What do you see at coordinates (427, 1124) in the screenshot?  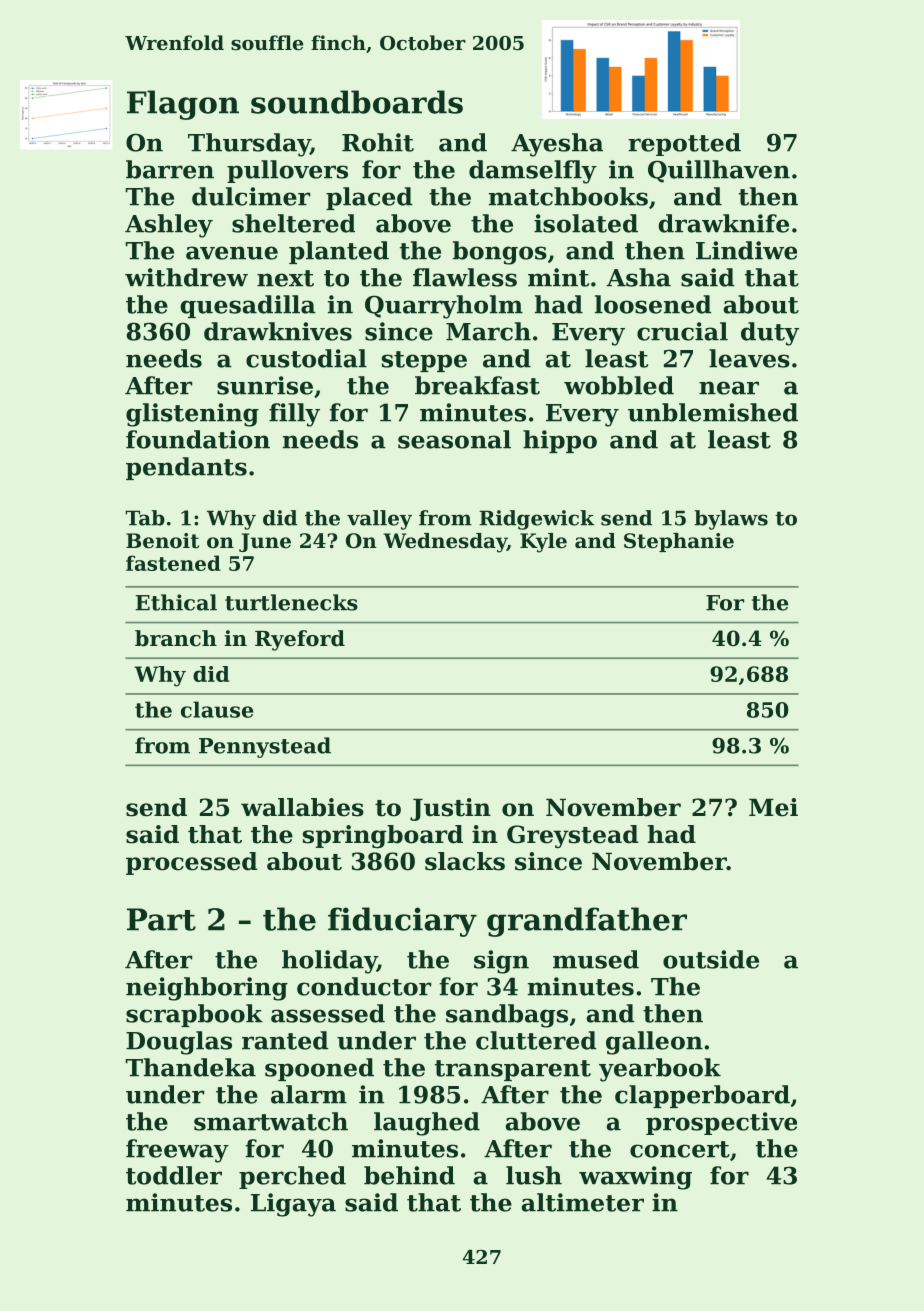 I see `laughed` at bounding box center [427, 1124].
